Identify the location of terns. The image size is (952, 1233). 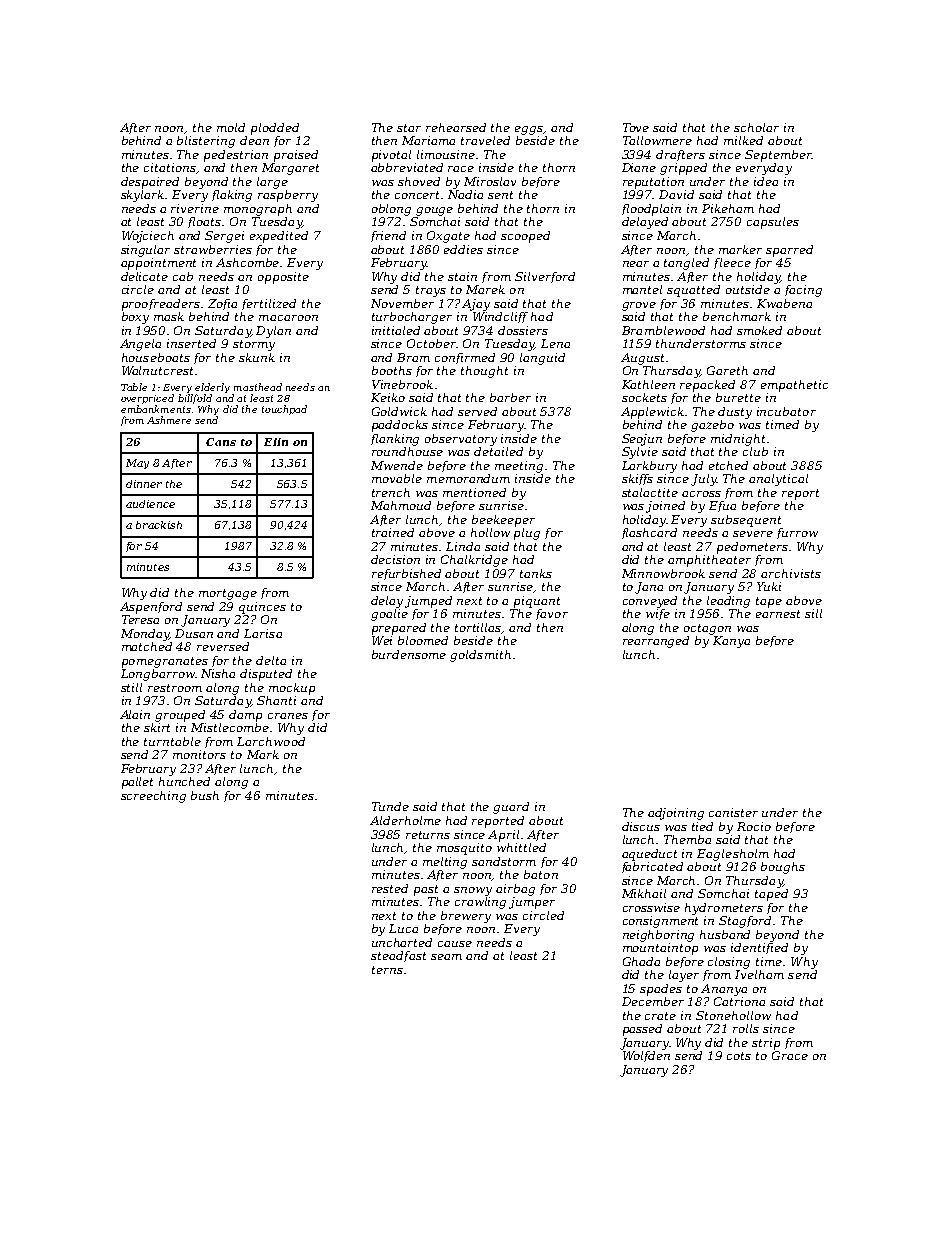
(387, 970).
